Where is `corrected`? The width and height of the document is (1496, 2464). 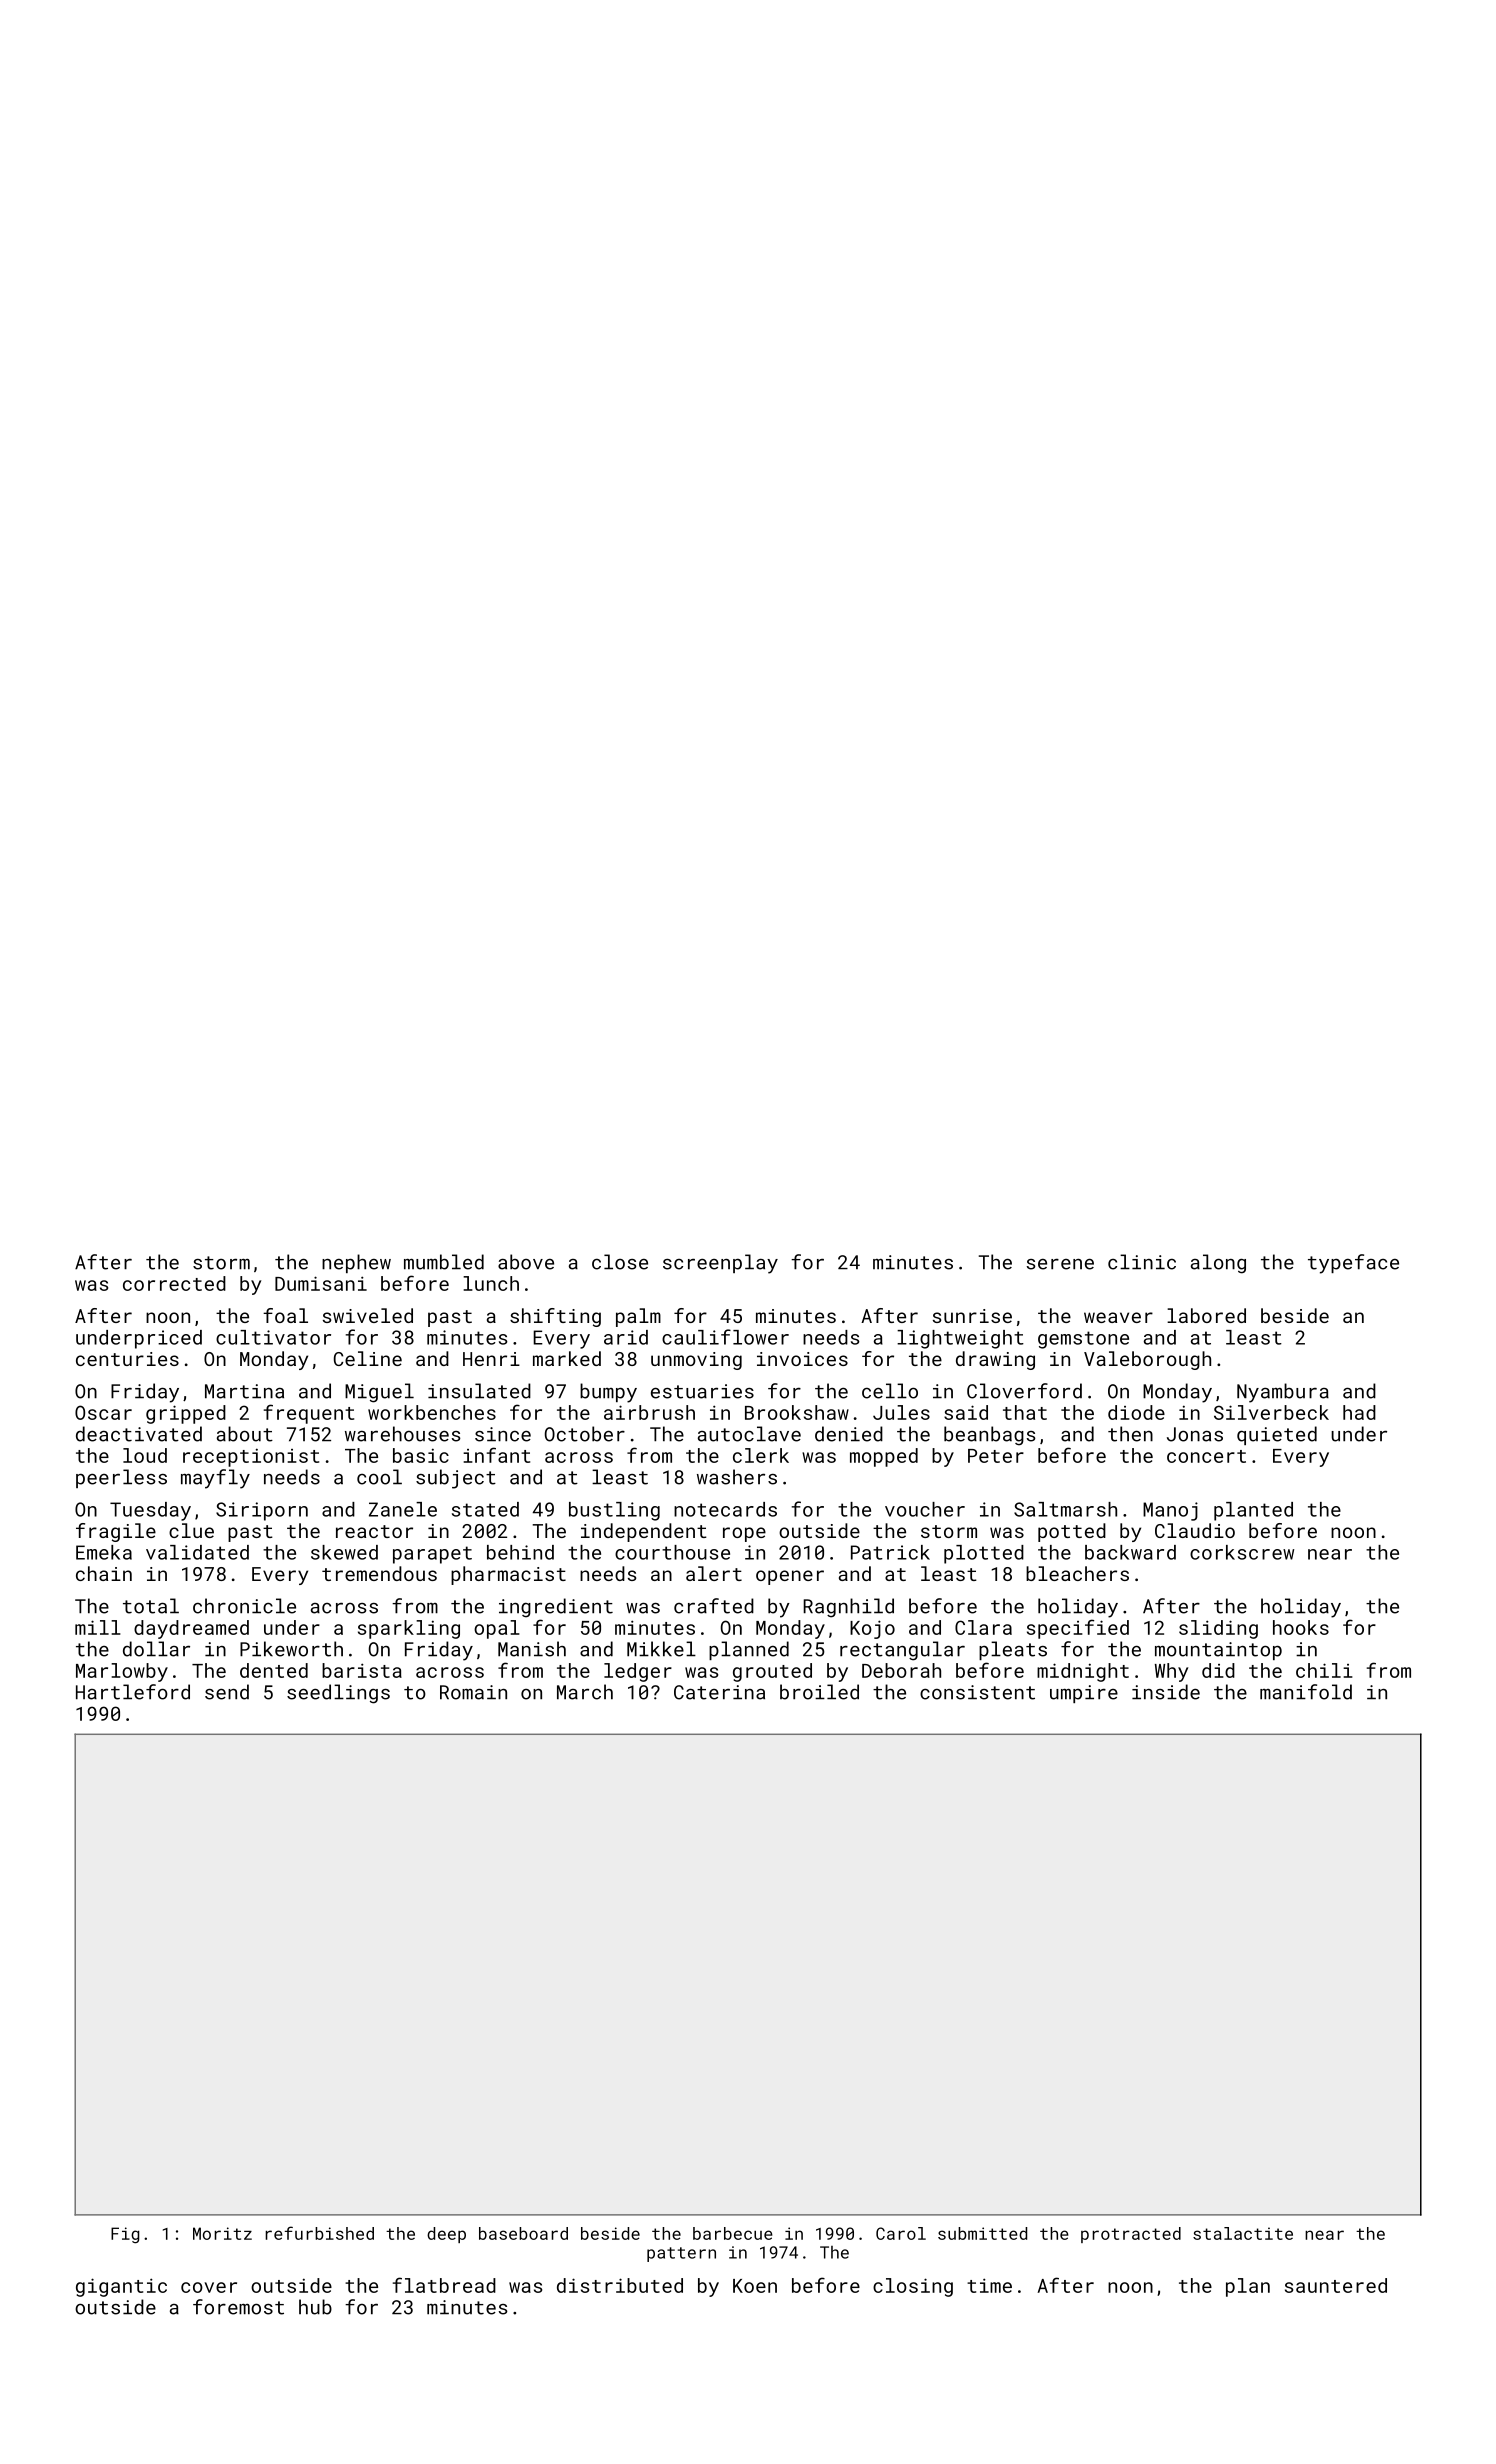 corrected is located at coordinates (174, 1283).
